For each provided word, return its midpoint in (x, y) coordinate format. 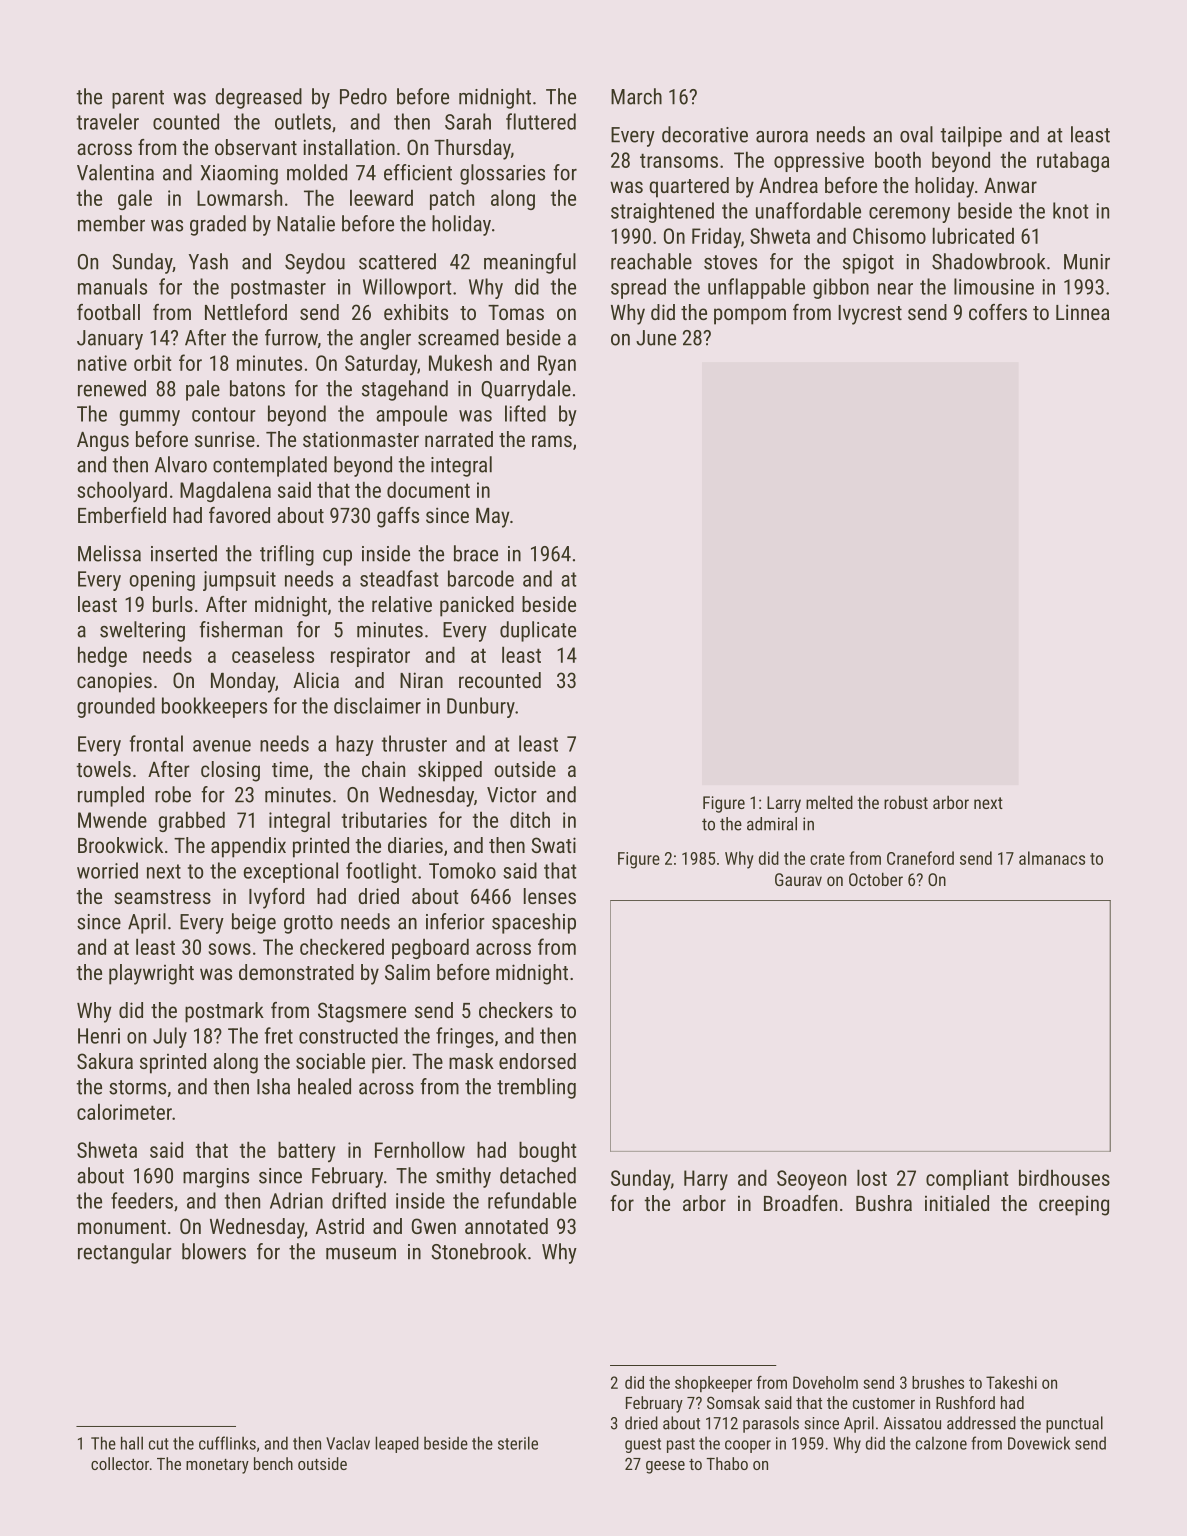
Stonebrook (478, 1251)
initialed (957, 1203)
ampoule (411, 415)
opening (162, 581)
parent (138, 99)
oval (916, 134)
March (636, 96)
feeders (142, 1200)
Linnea (1082, 312)
